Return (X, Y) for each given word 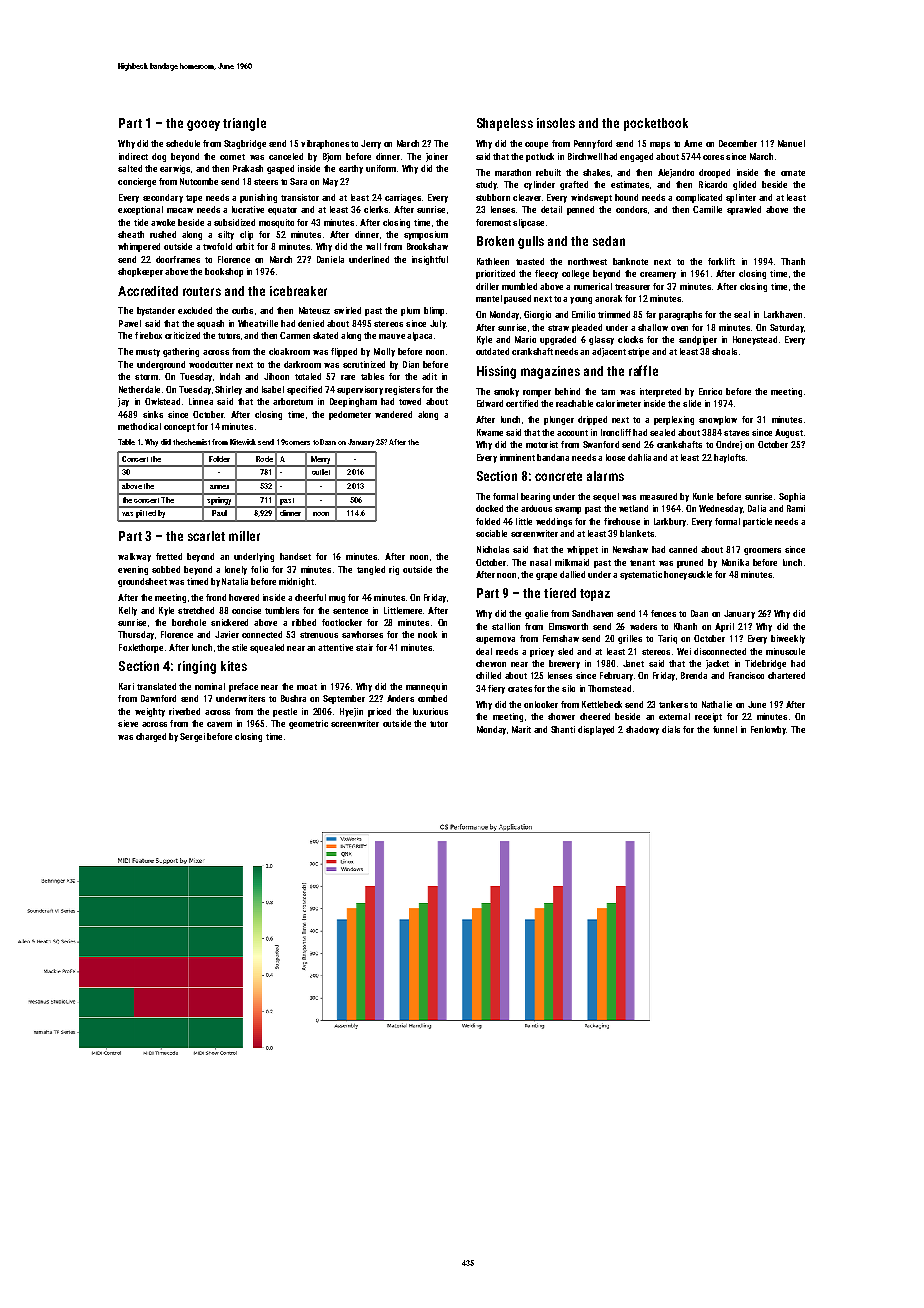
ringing (197, 667)
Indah (230, 376)
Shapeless (505, 124)
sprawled (744, 210)
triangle (244, 124)
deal (484, 651)
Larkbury (670, 522)
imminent (517, 457)
